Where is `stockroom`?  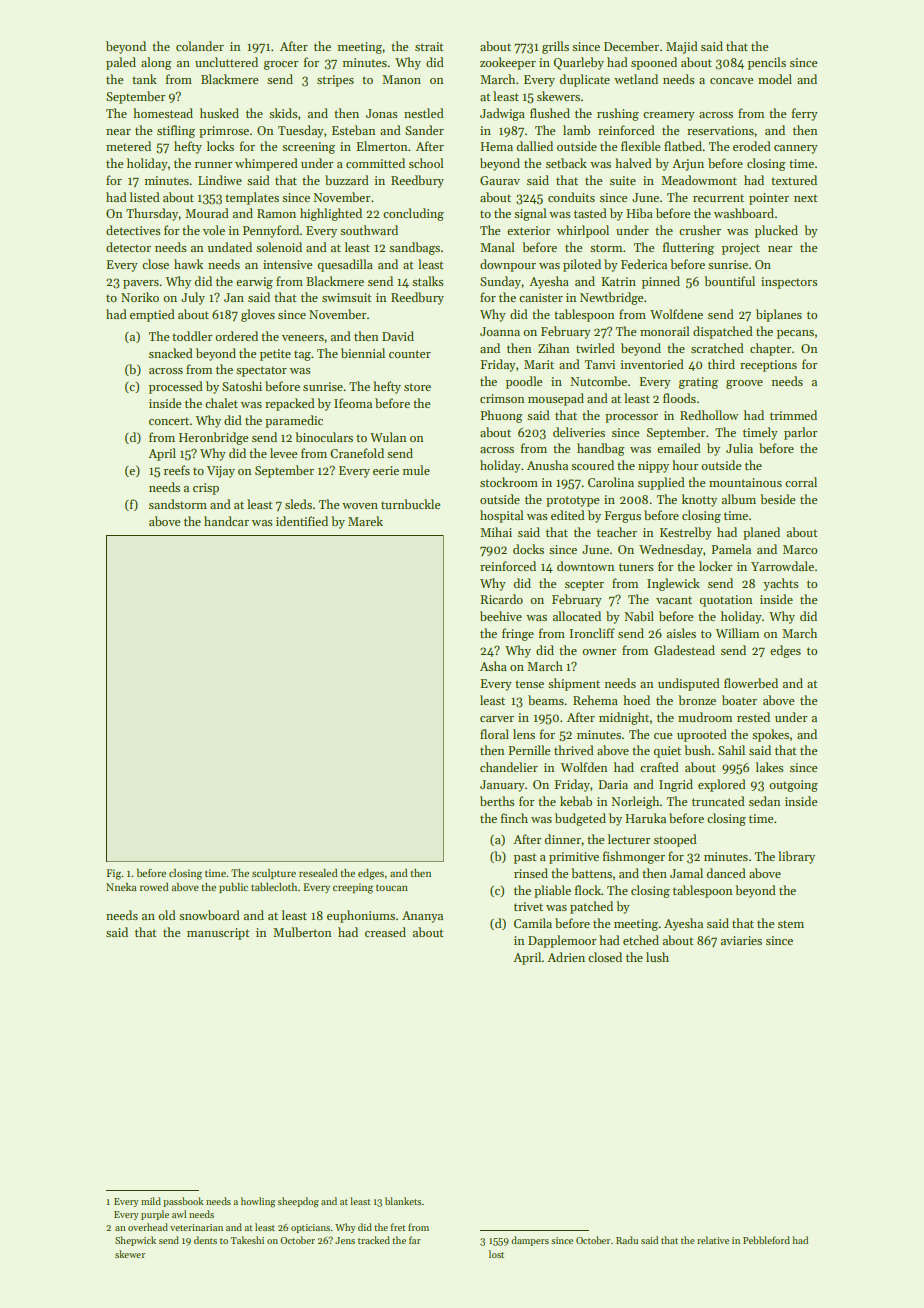
stockroom is located at coordinates (509, 482).
